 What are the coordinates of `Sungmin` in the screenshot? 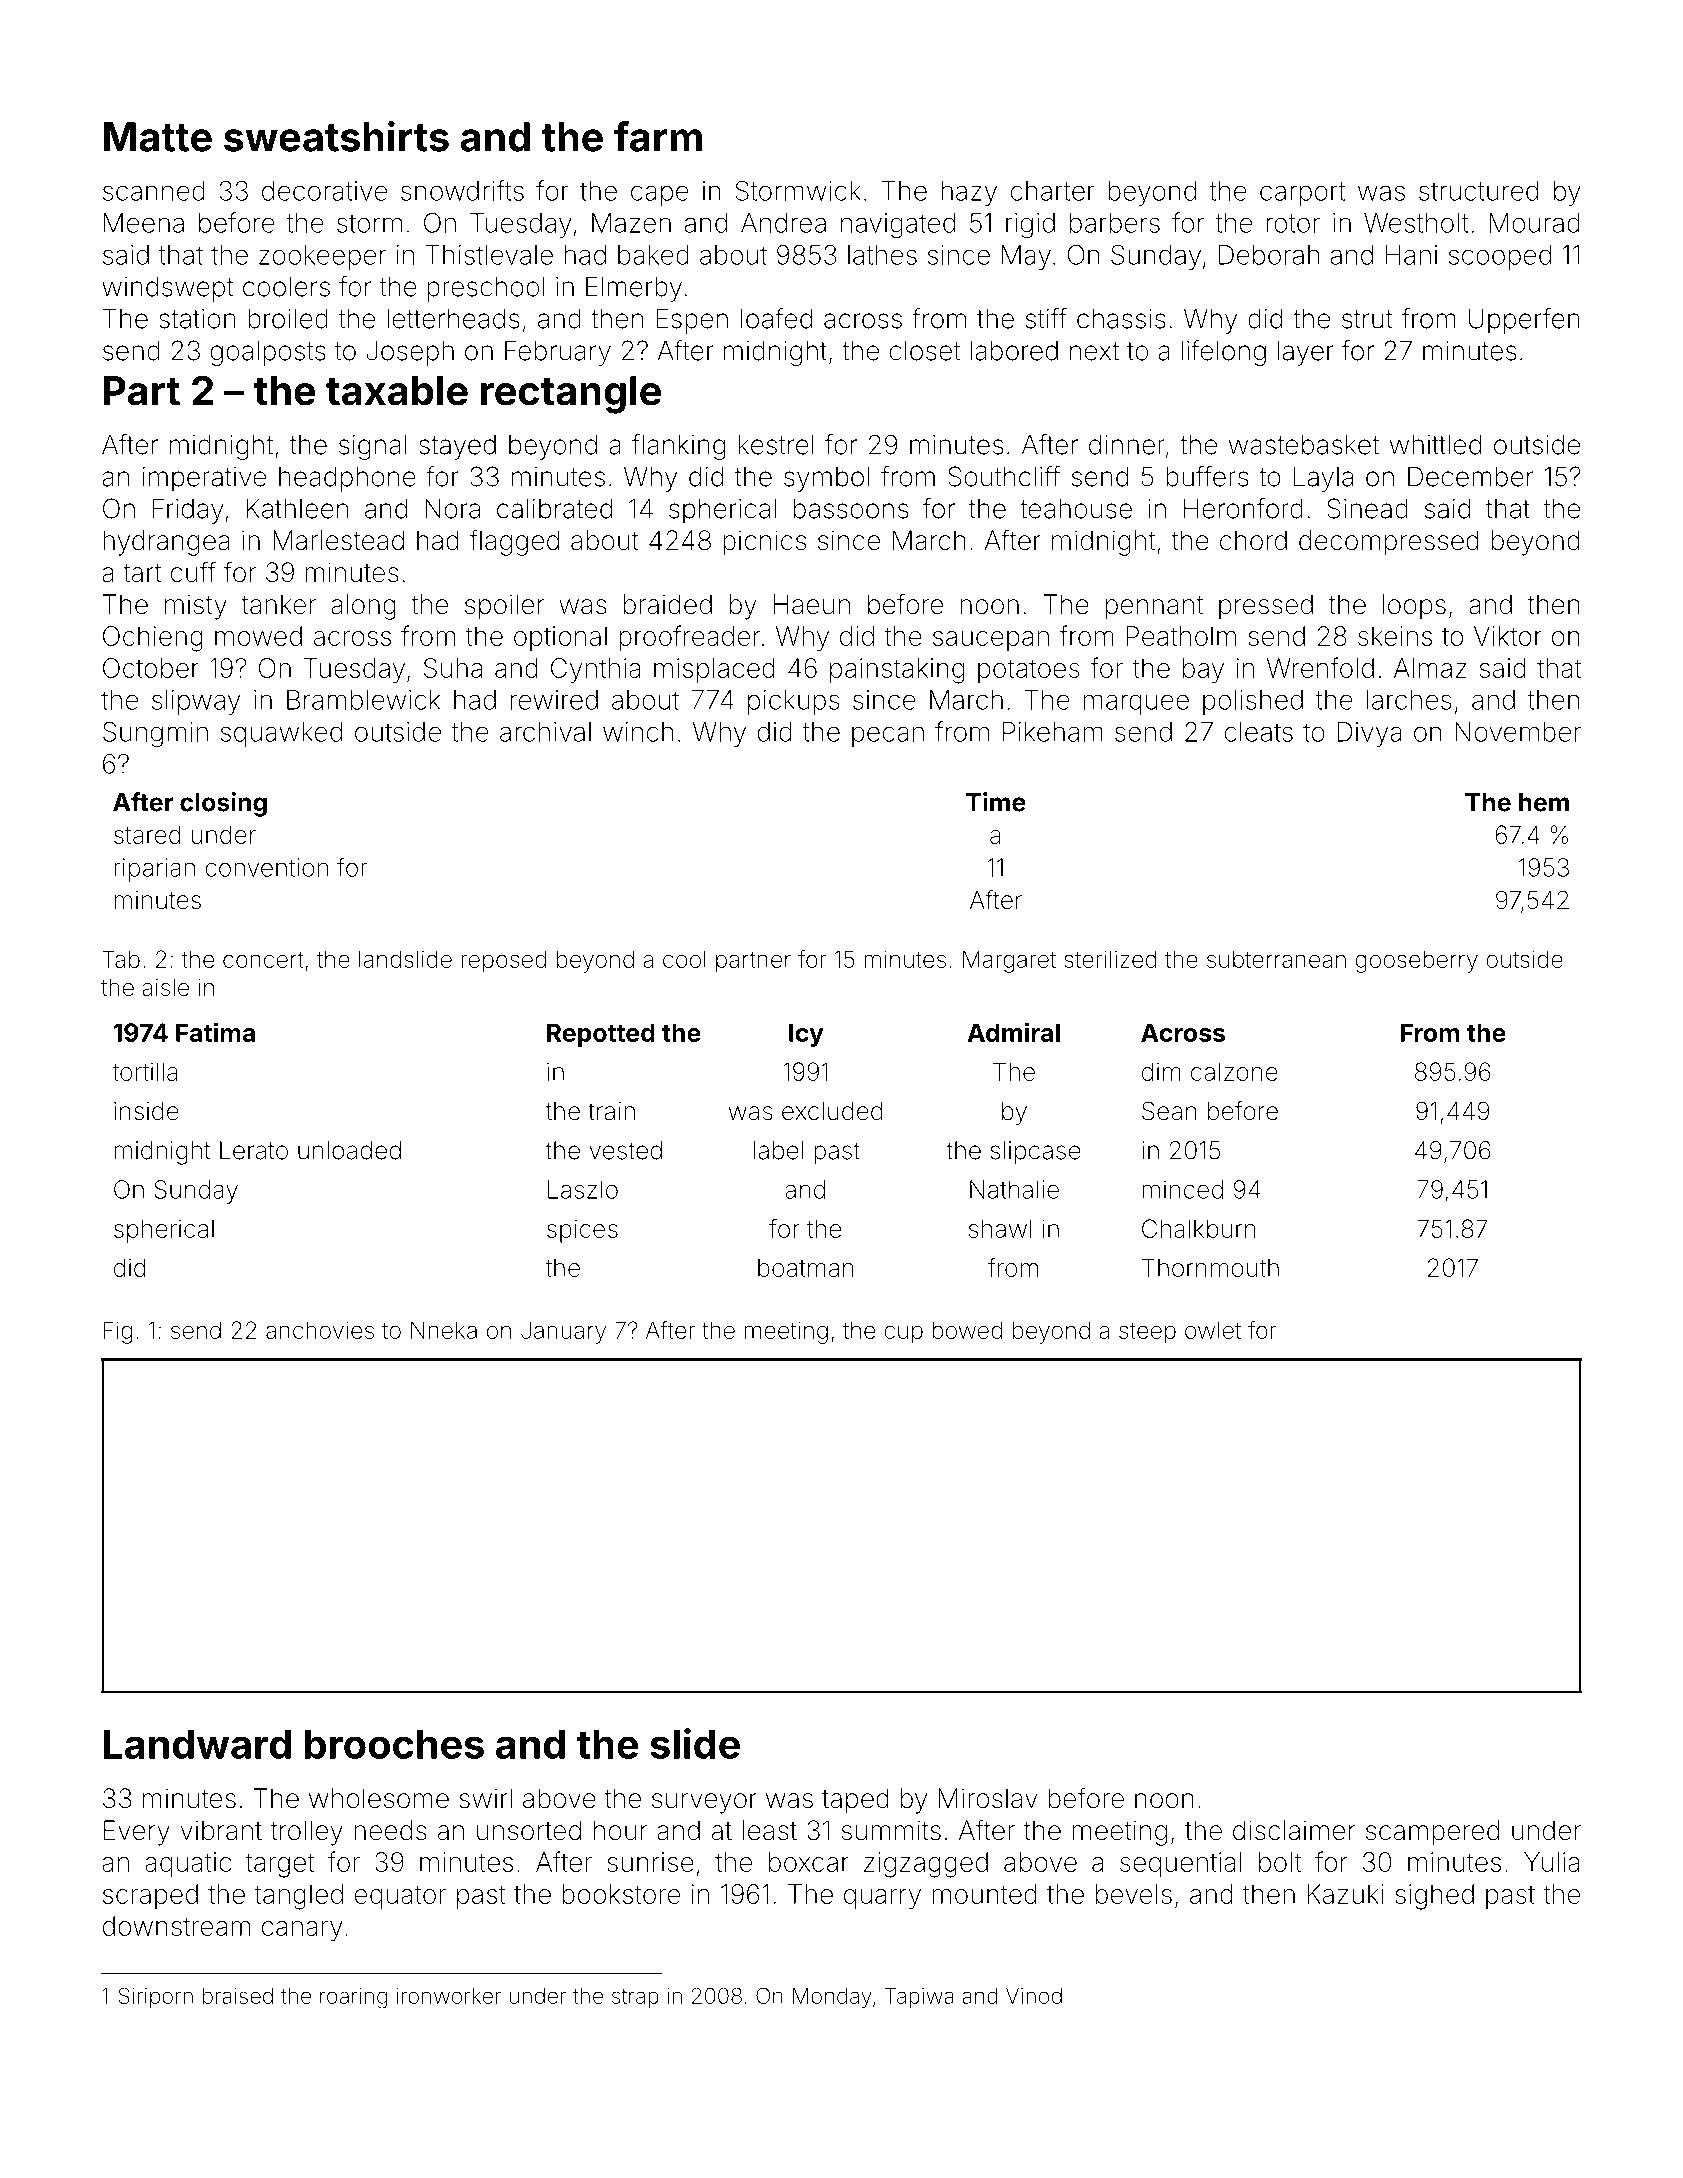 It's located at (155, 734).
